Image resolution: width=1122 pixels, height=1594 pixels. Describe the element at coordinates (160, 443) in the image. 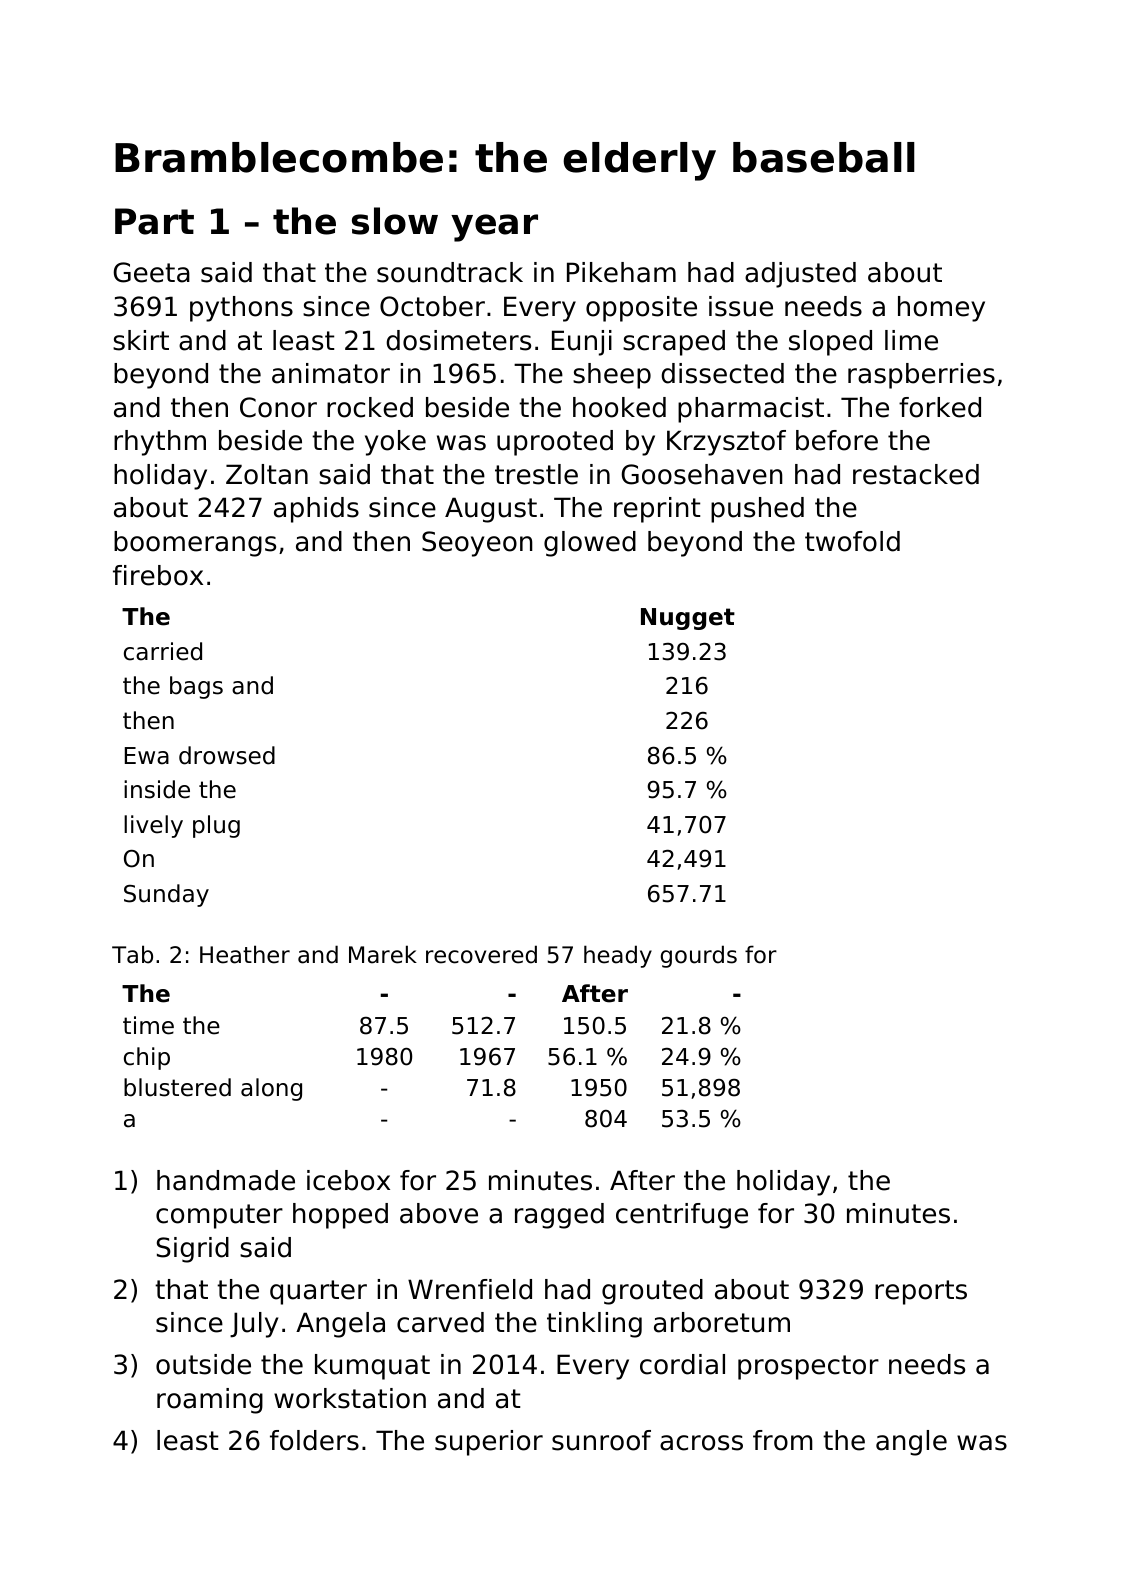

I see `rhythm` at that location.
